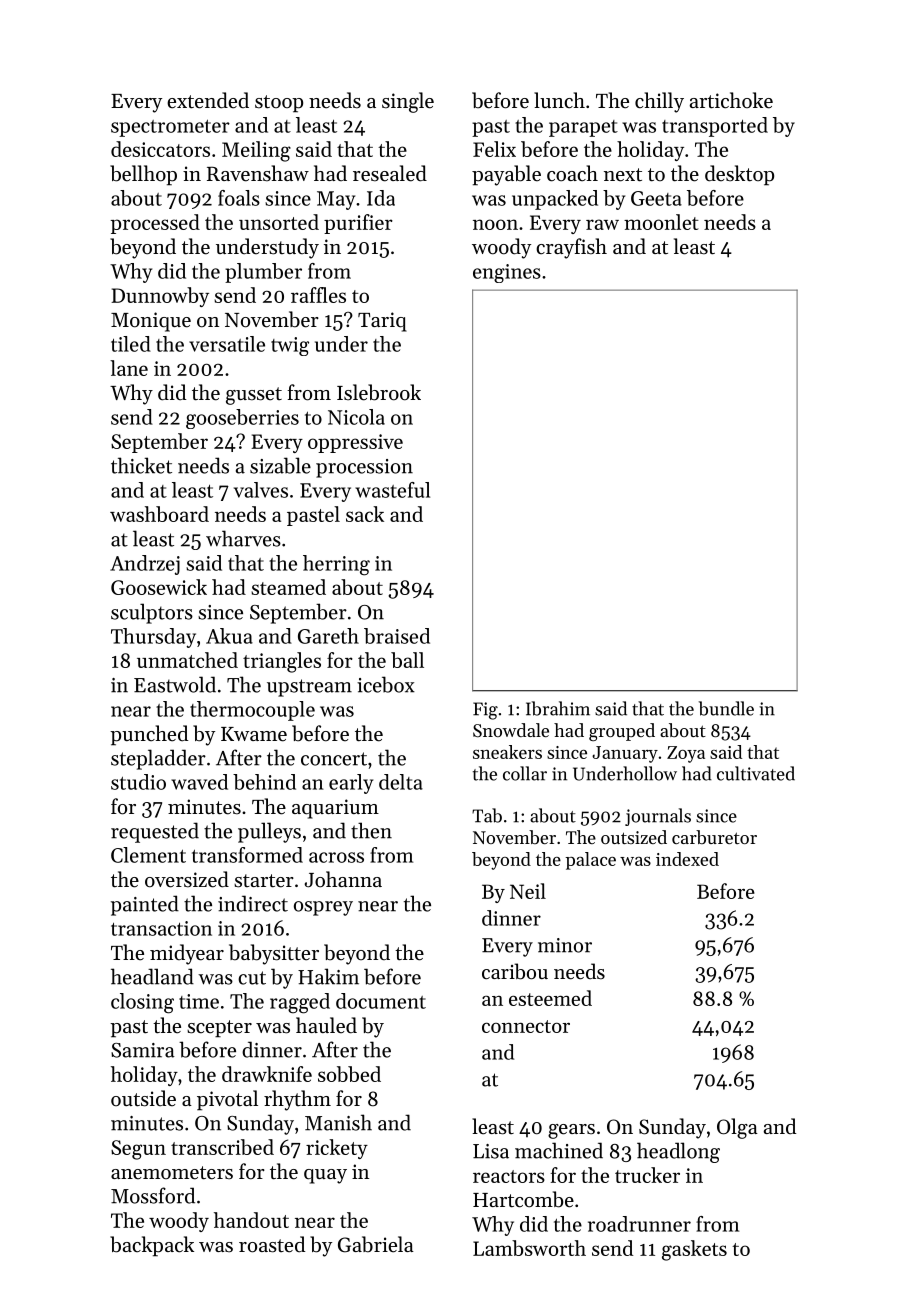 Image resolution: width=908 pixels, height=1316 pixels. What do you see at coordinates (507, 273) in the screenshot?
I see `engines` at bounding box center [507, 273].
